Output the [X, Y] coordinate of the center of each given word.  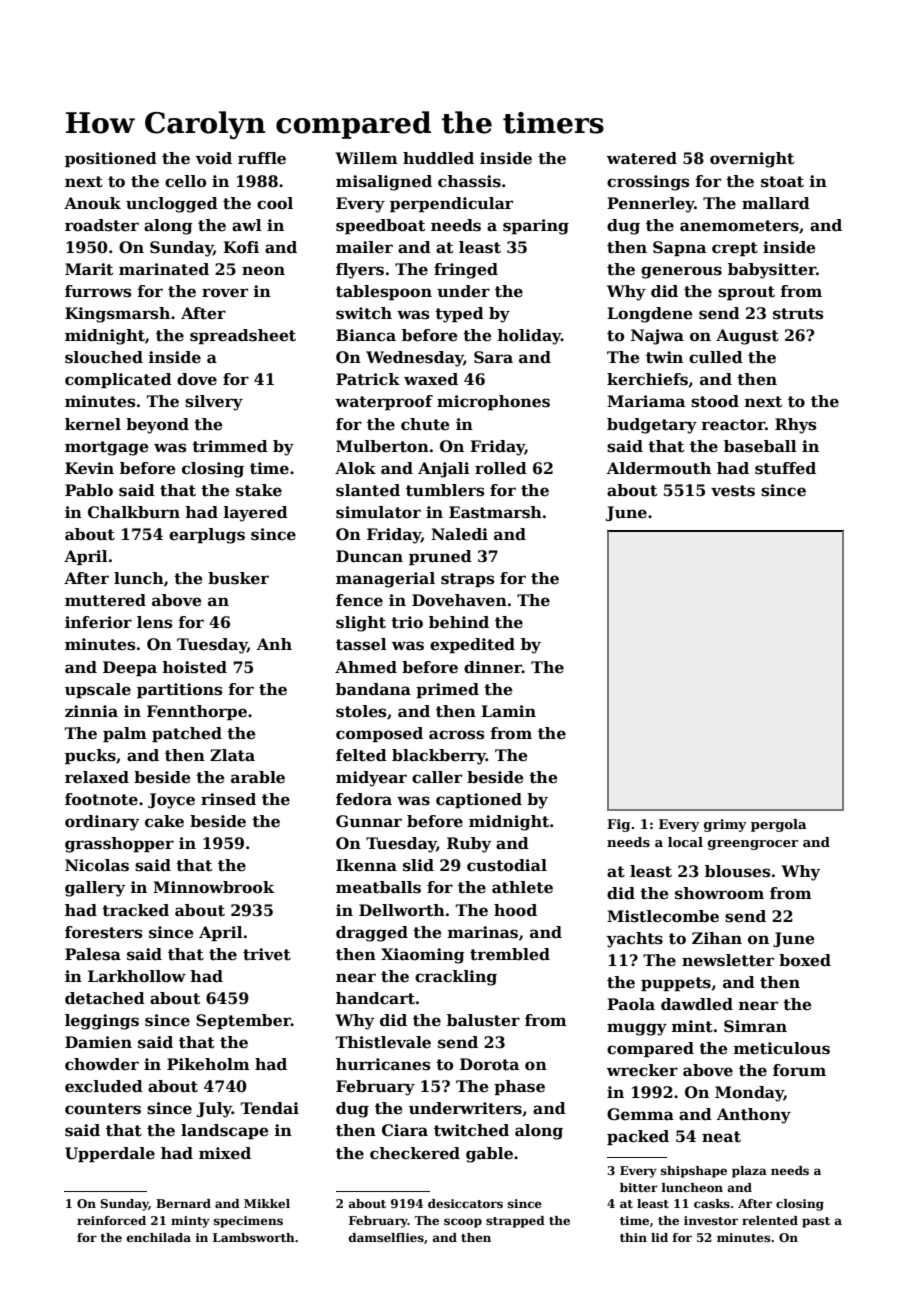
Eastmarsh [495, 512]
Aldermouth [659, 468]
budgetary [652, 426]
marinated [164, 269]
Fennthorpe [197, 712]
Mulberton [382, 446]
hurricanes [383, 1064]
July [214, 1110]
